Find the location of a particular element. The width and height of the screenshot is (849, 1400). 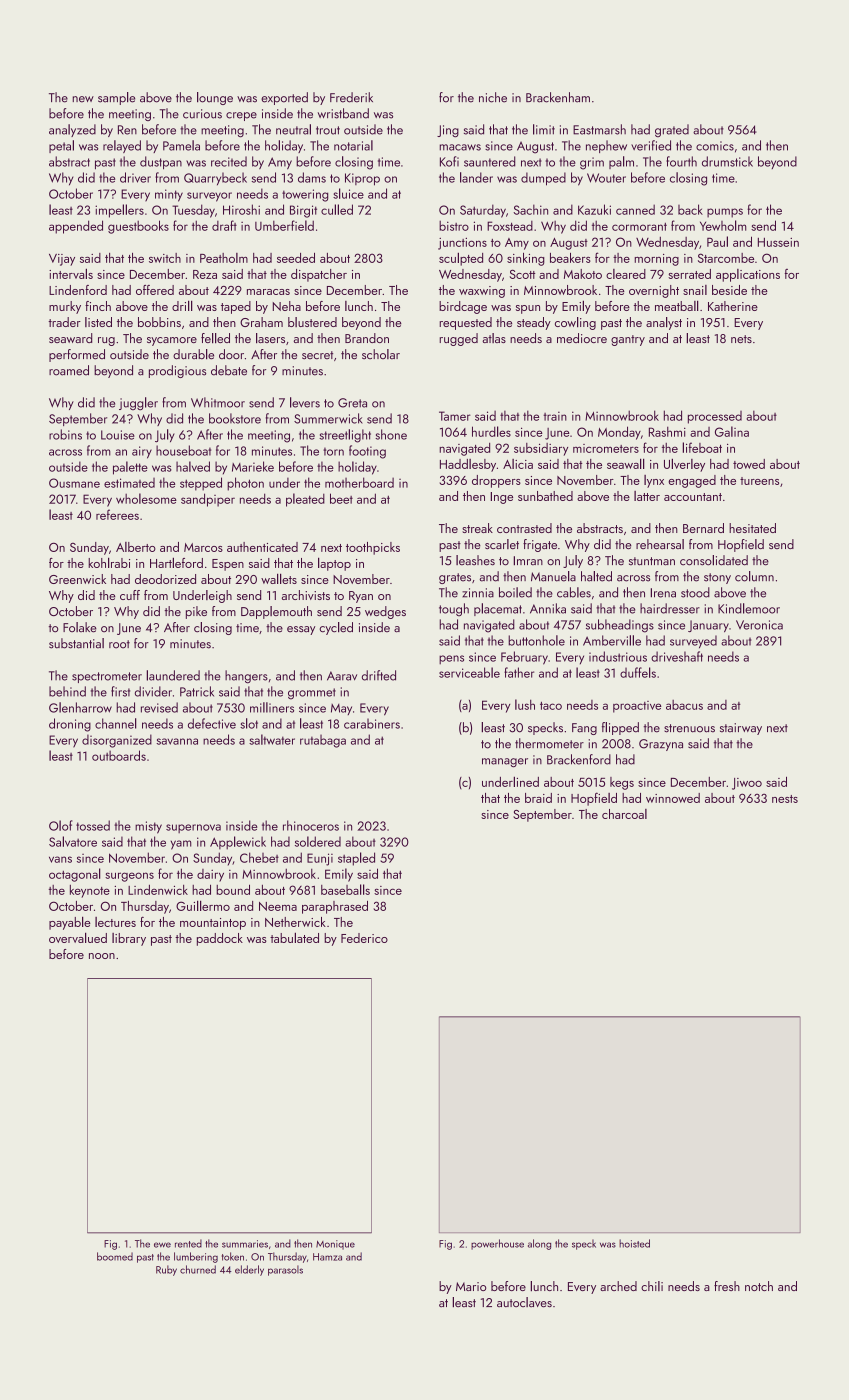

hoisted is located at coordinates (634, 1243).
